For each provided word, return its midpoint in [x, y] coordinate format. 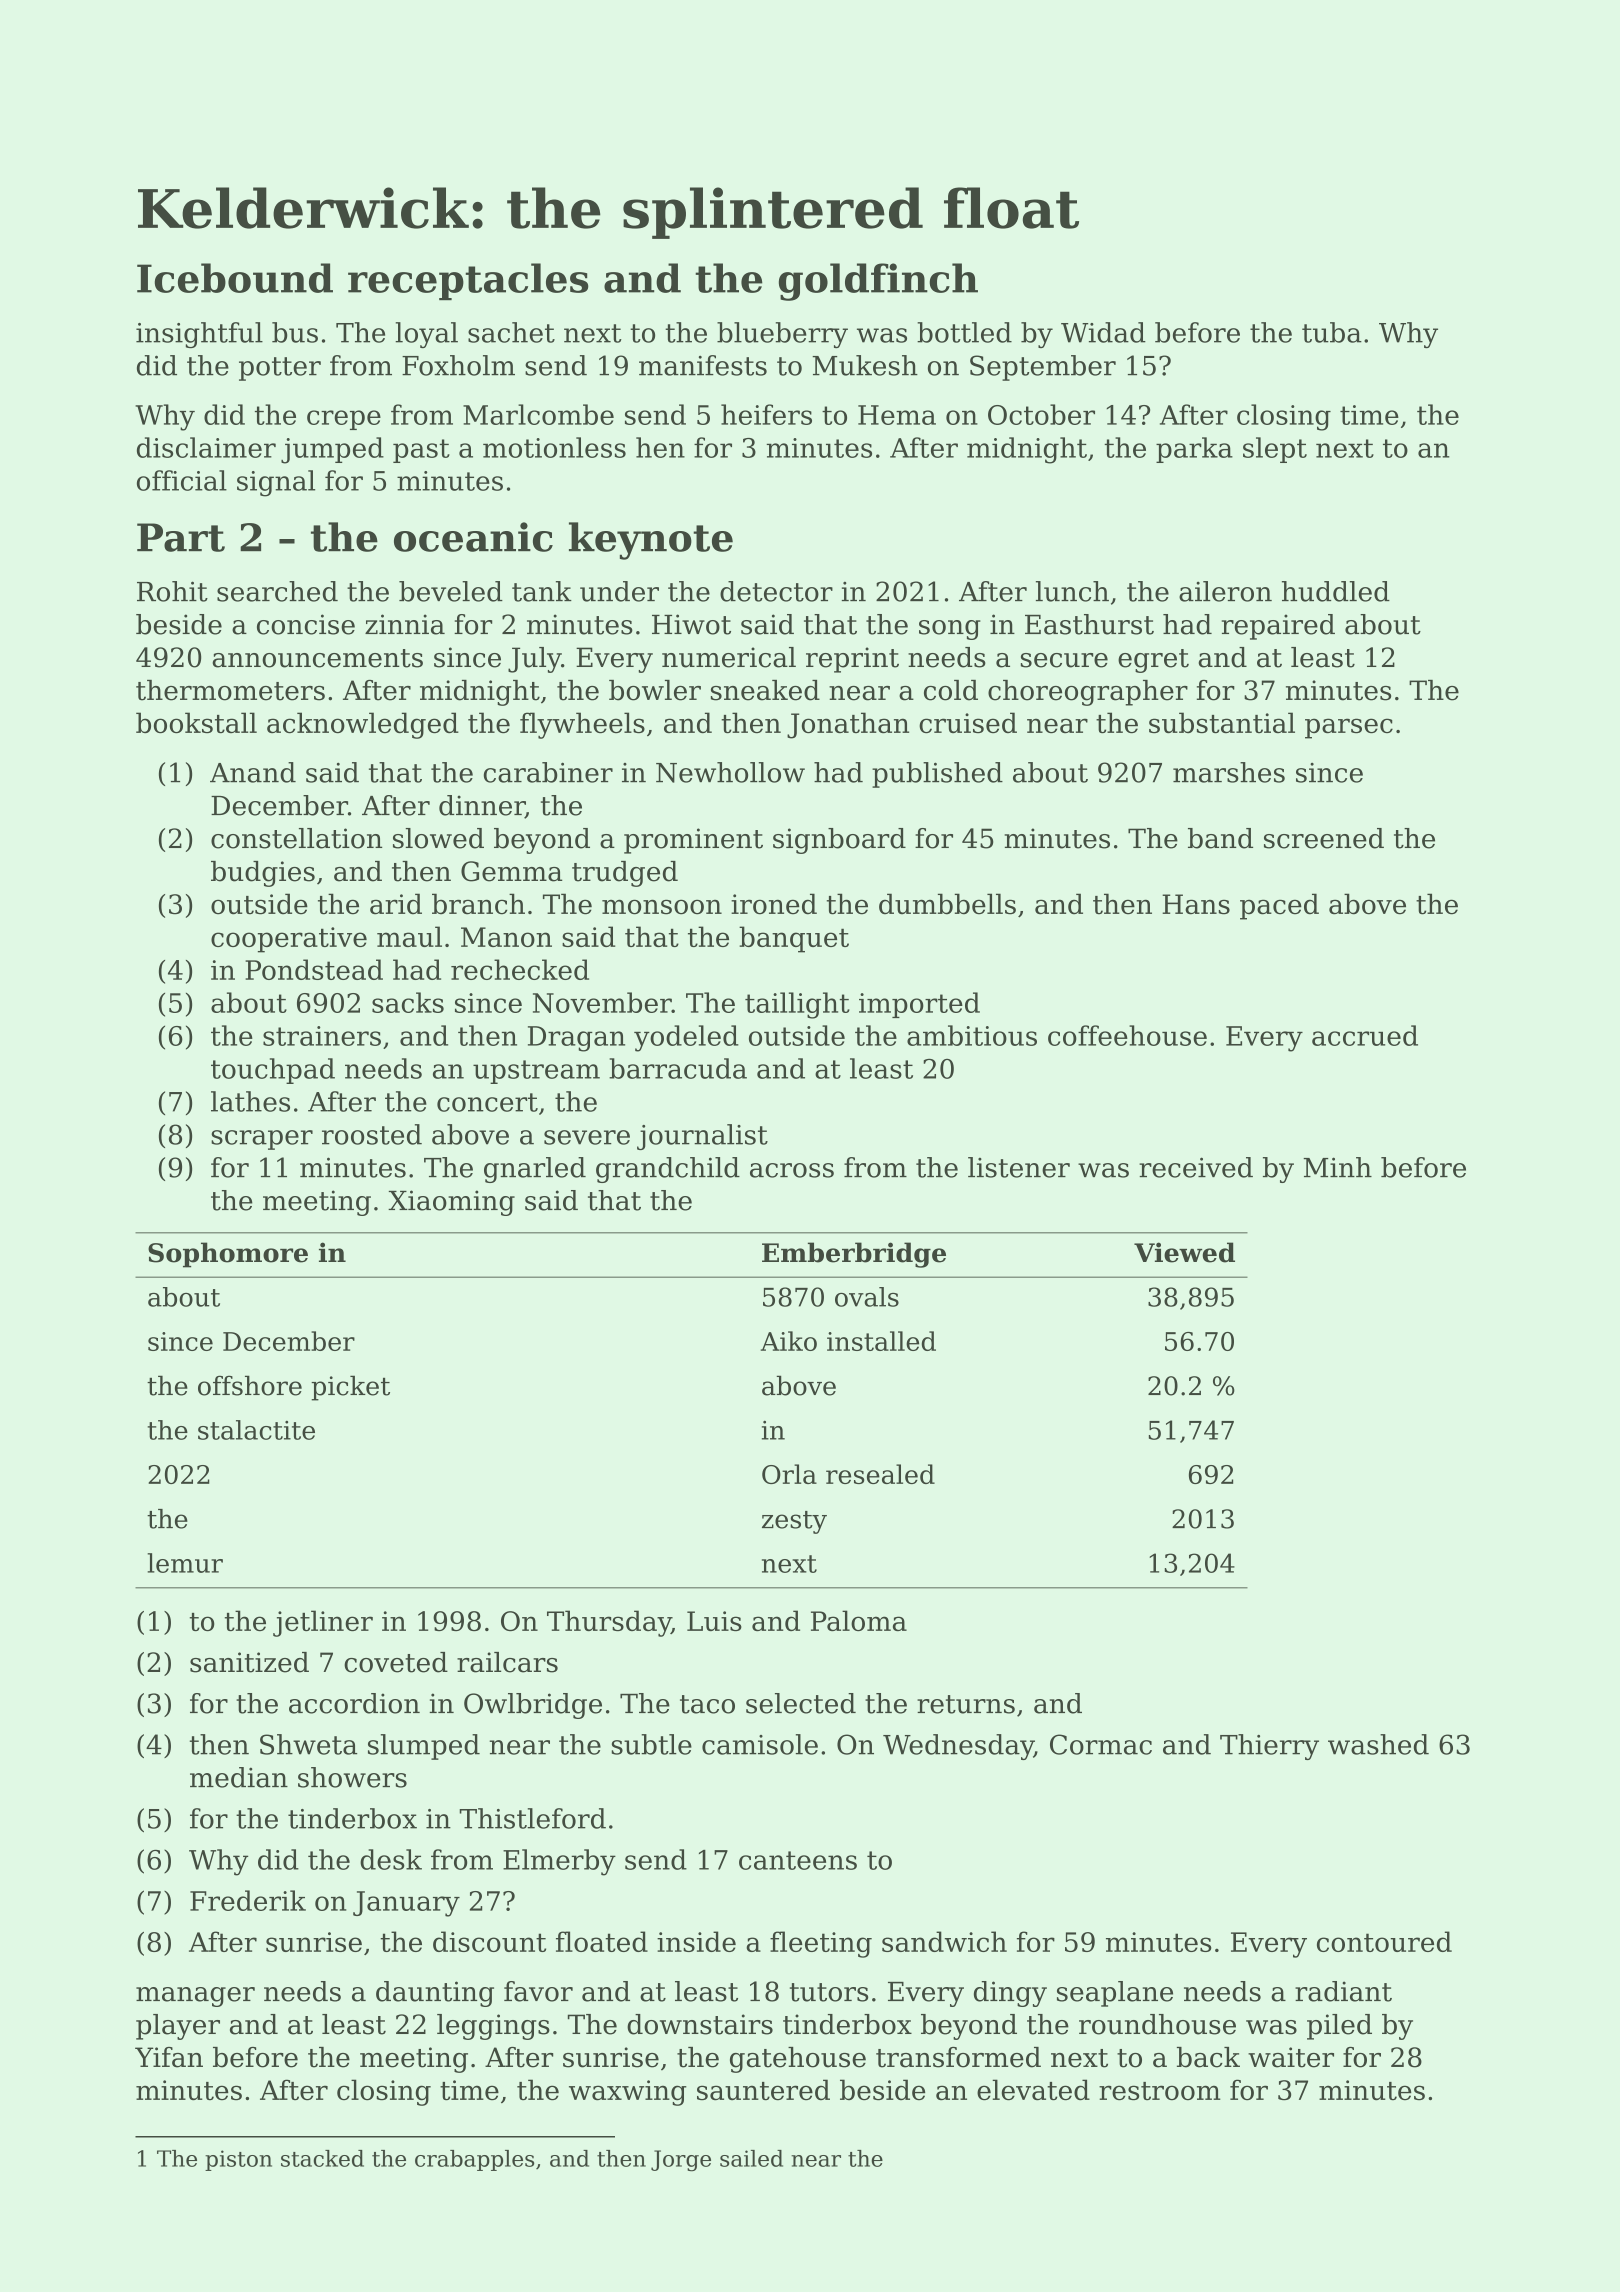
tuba [1332, 332]
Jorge [681, 2161]
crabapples [474, 2160]
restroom [1160, 2091]
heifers [766, 414]
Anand [253, 772]
